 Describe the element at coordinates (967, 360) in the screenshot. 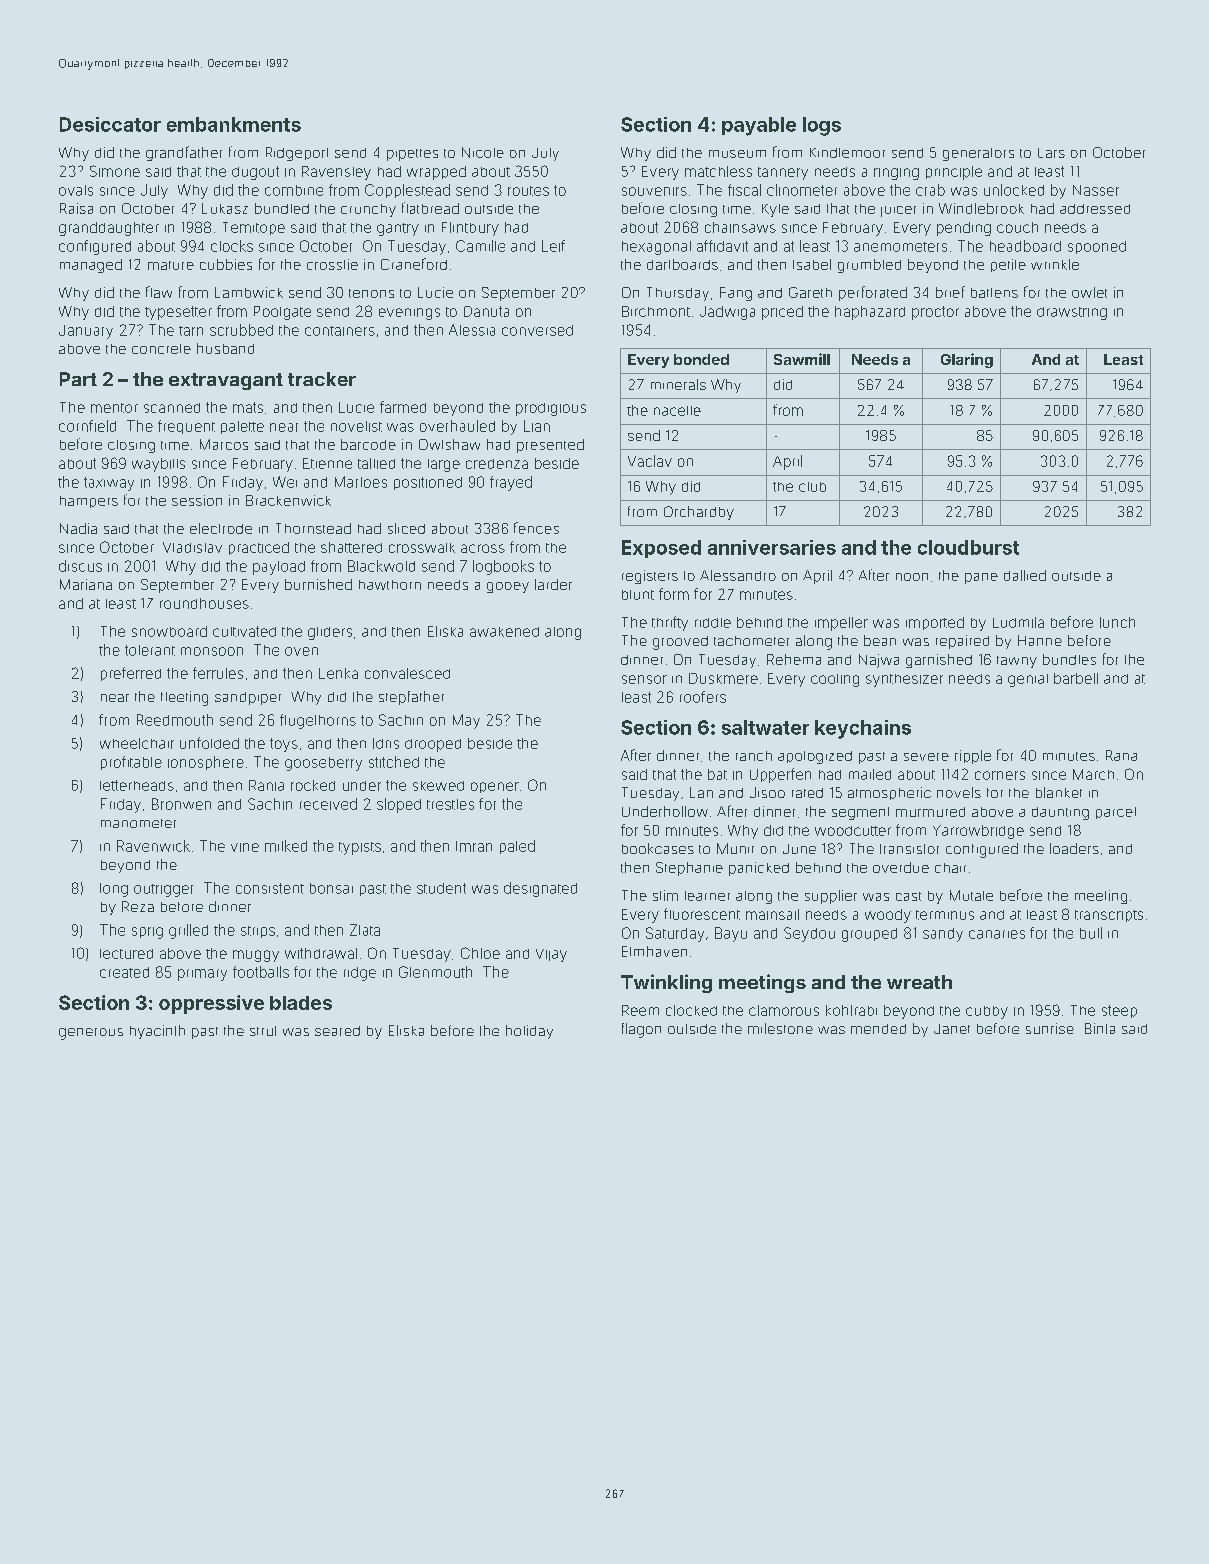

I see `Glaring` at that location.
